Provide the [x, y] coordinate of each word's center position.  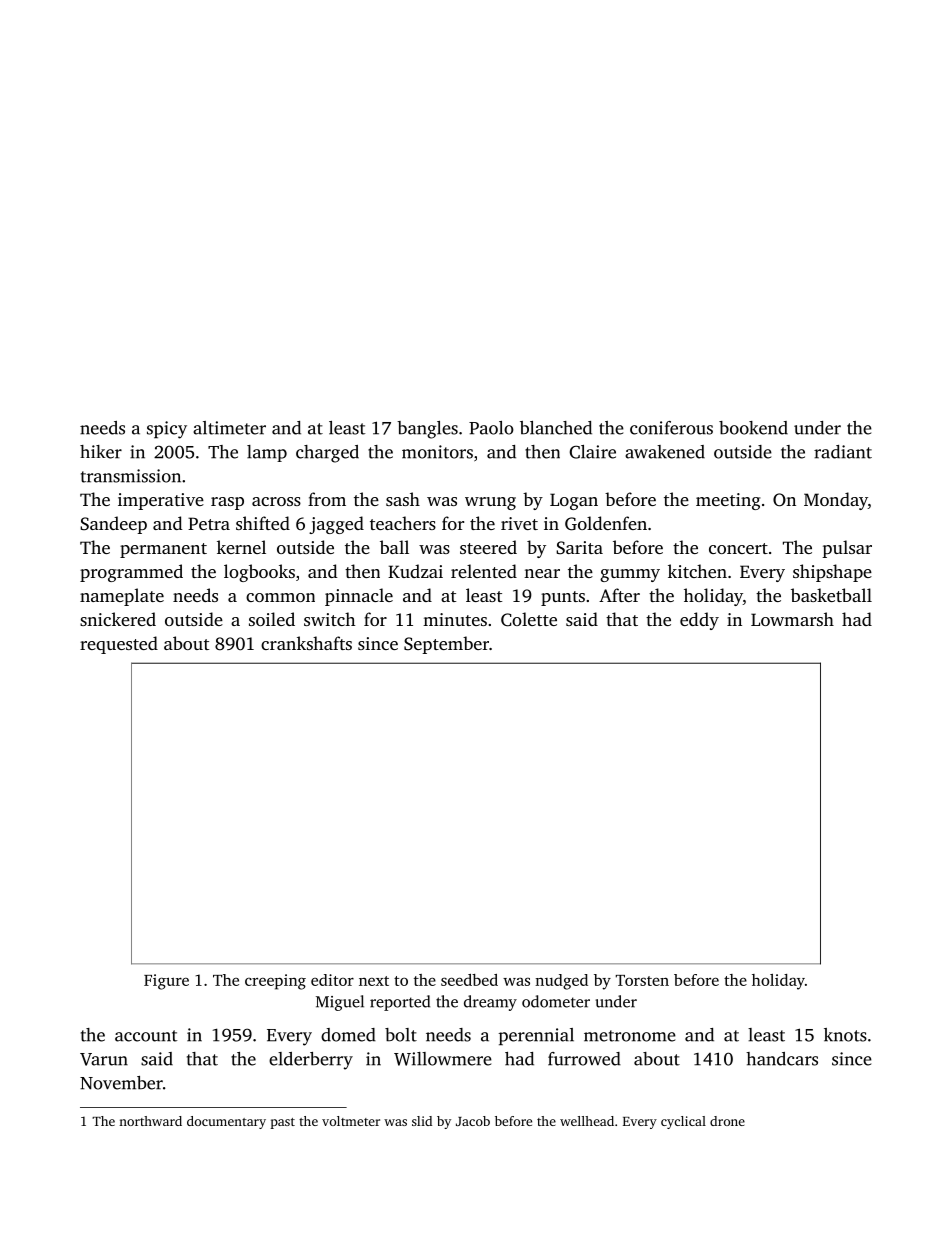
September [446, 645]
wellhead [587, 1121]
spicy [167, 430]
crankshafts [306, 643]
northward [150, 1121]
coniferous [671, 428]
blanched [556, 428]
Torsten [642, 980]
